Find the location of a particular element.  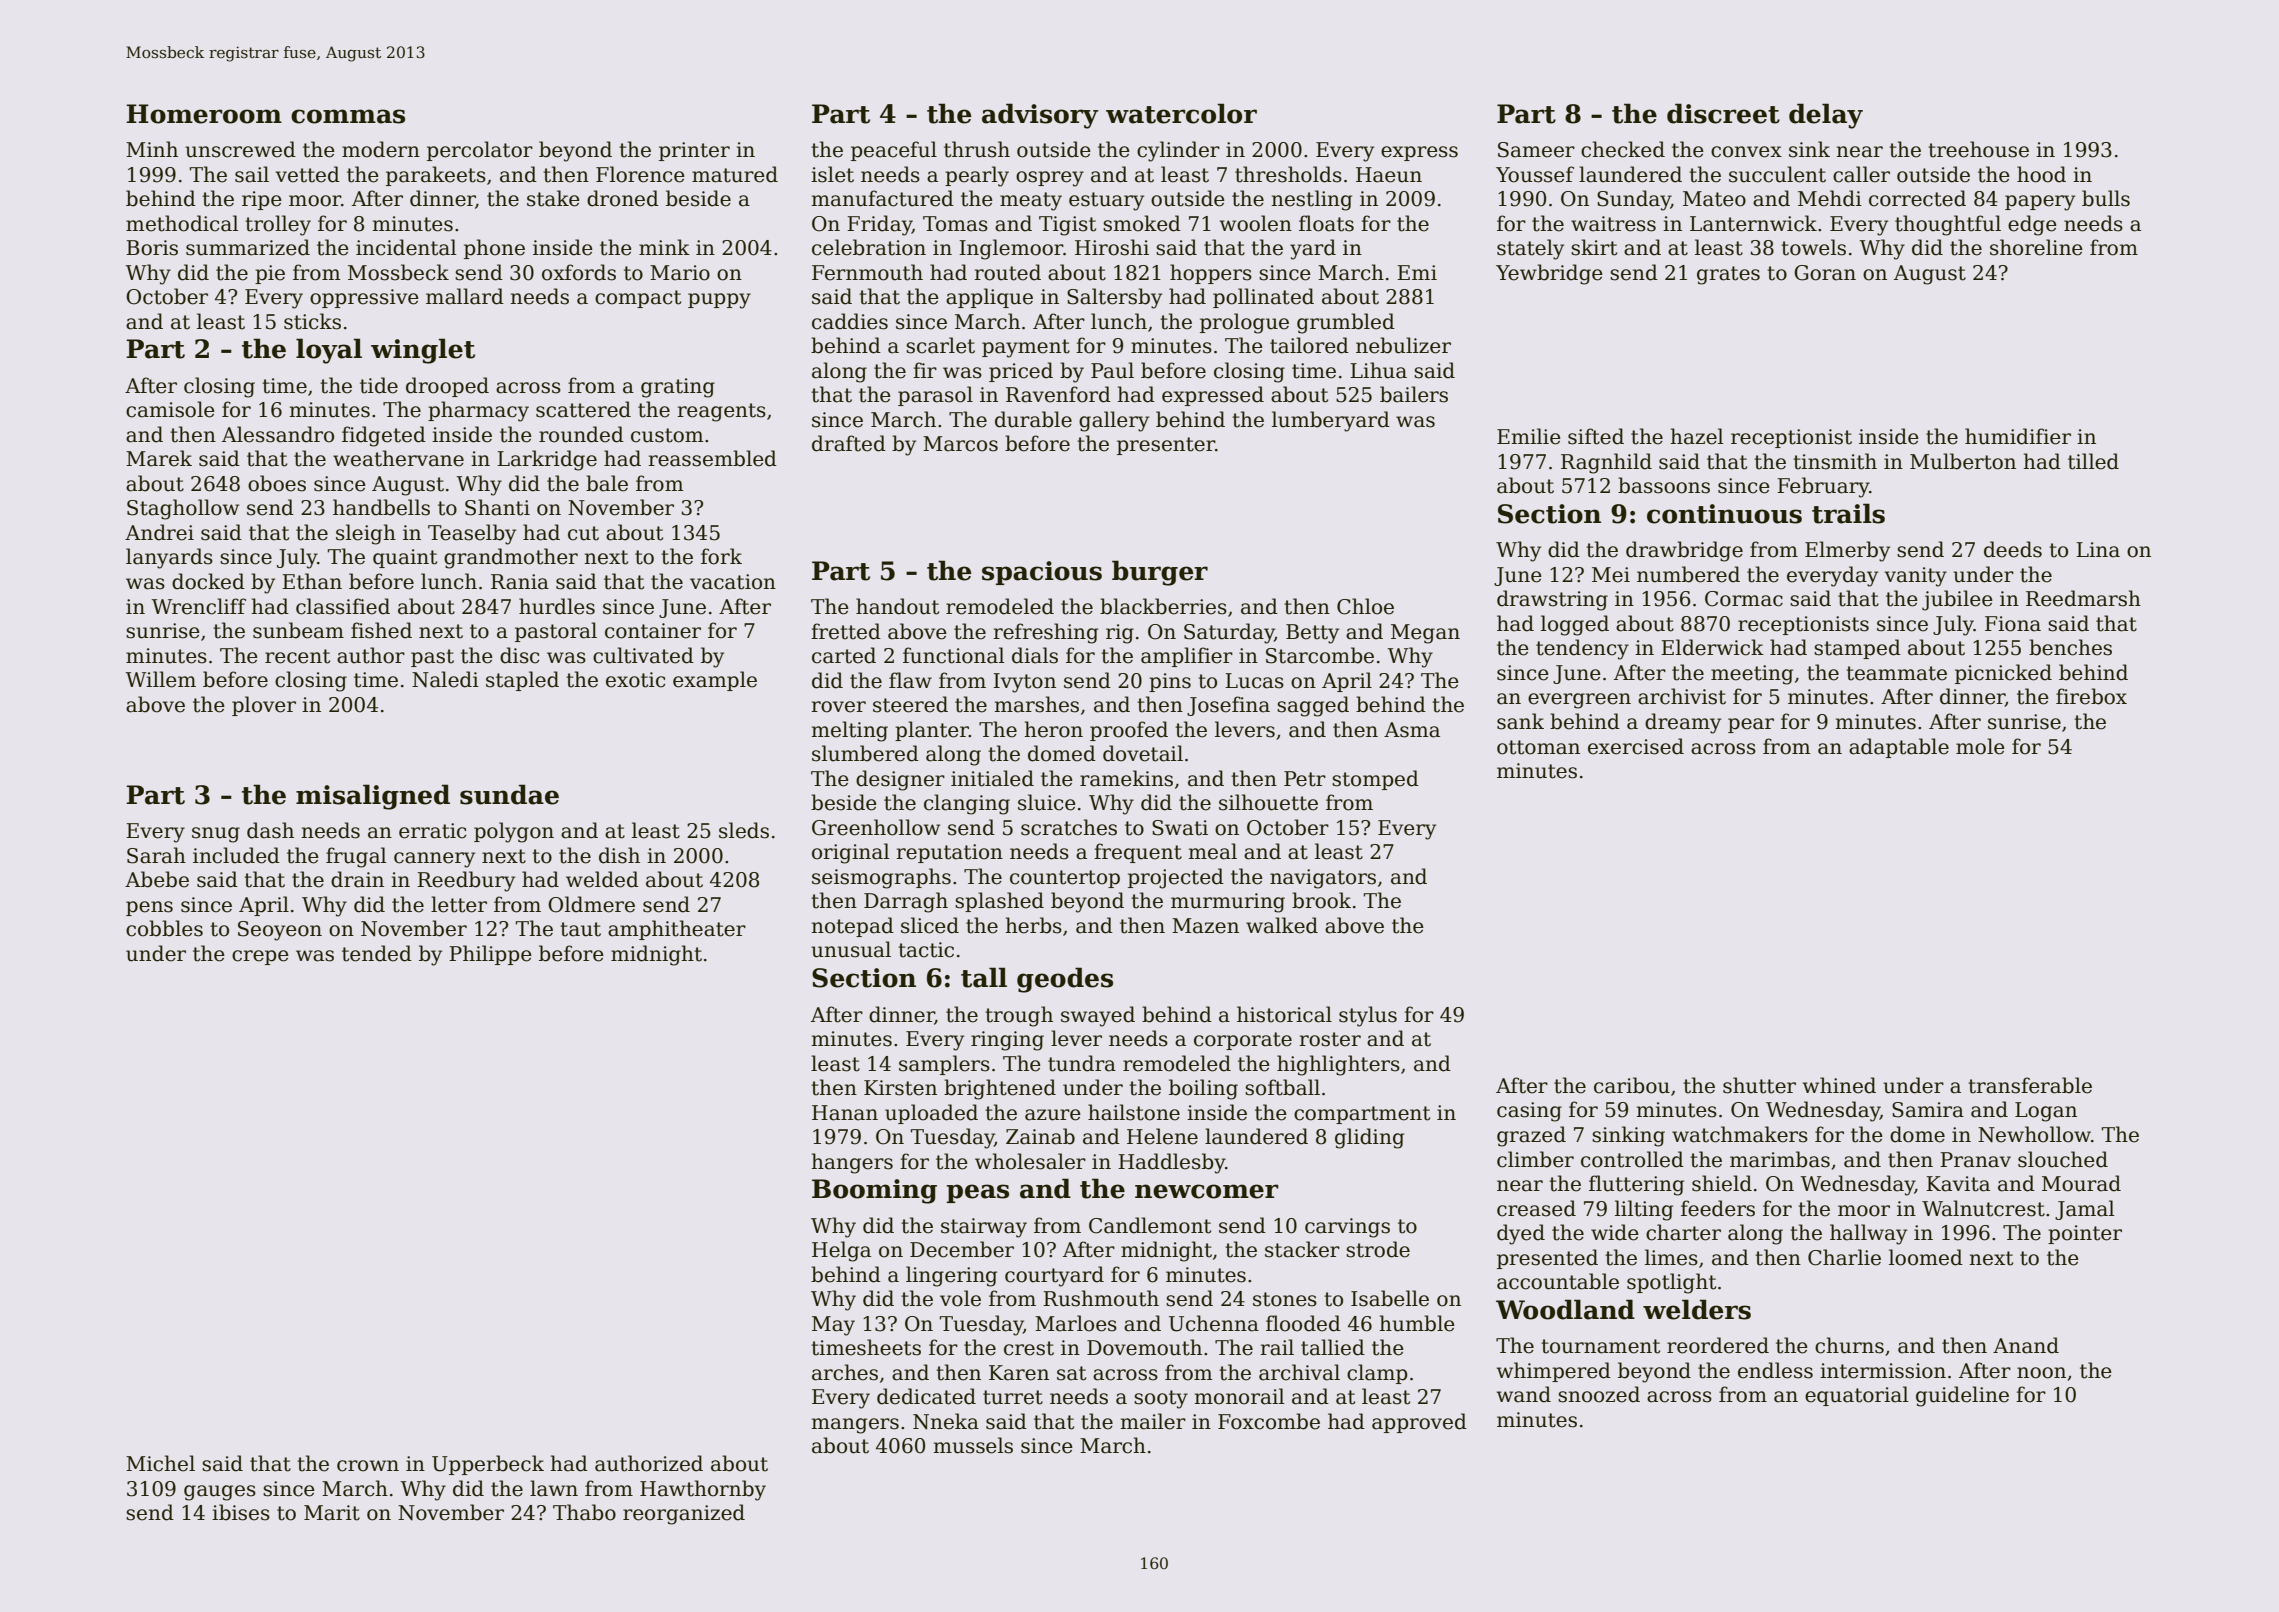

fretted is located at coordinates (846, 631).
